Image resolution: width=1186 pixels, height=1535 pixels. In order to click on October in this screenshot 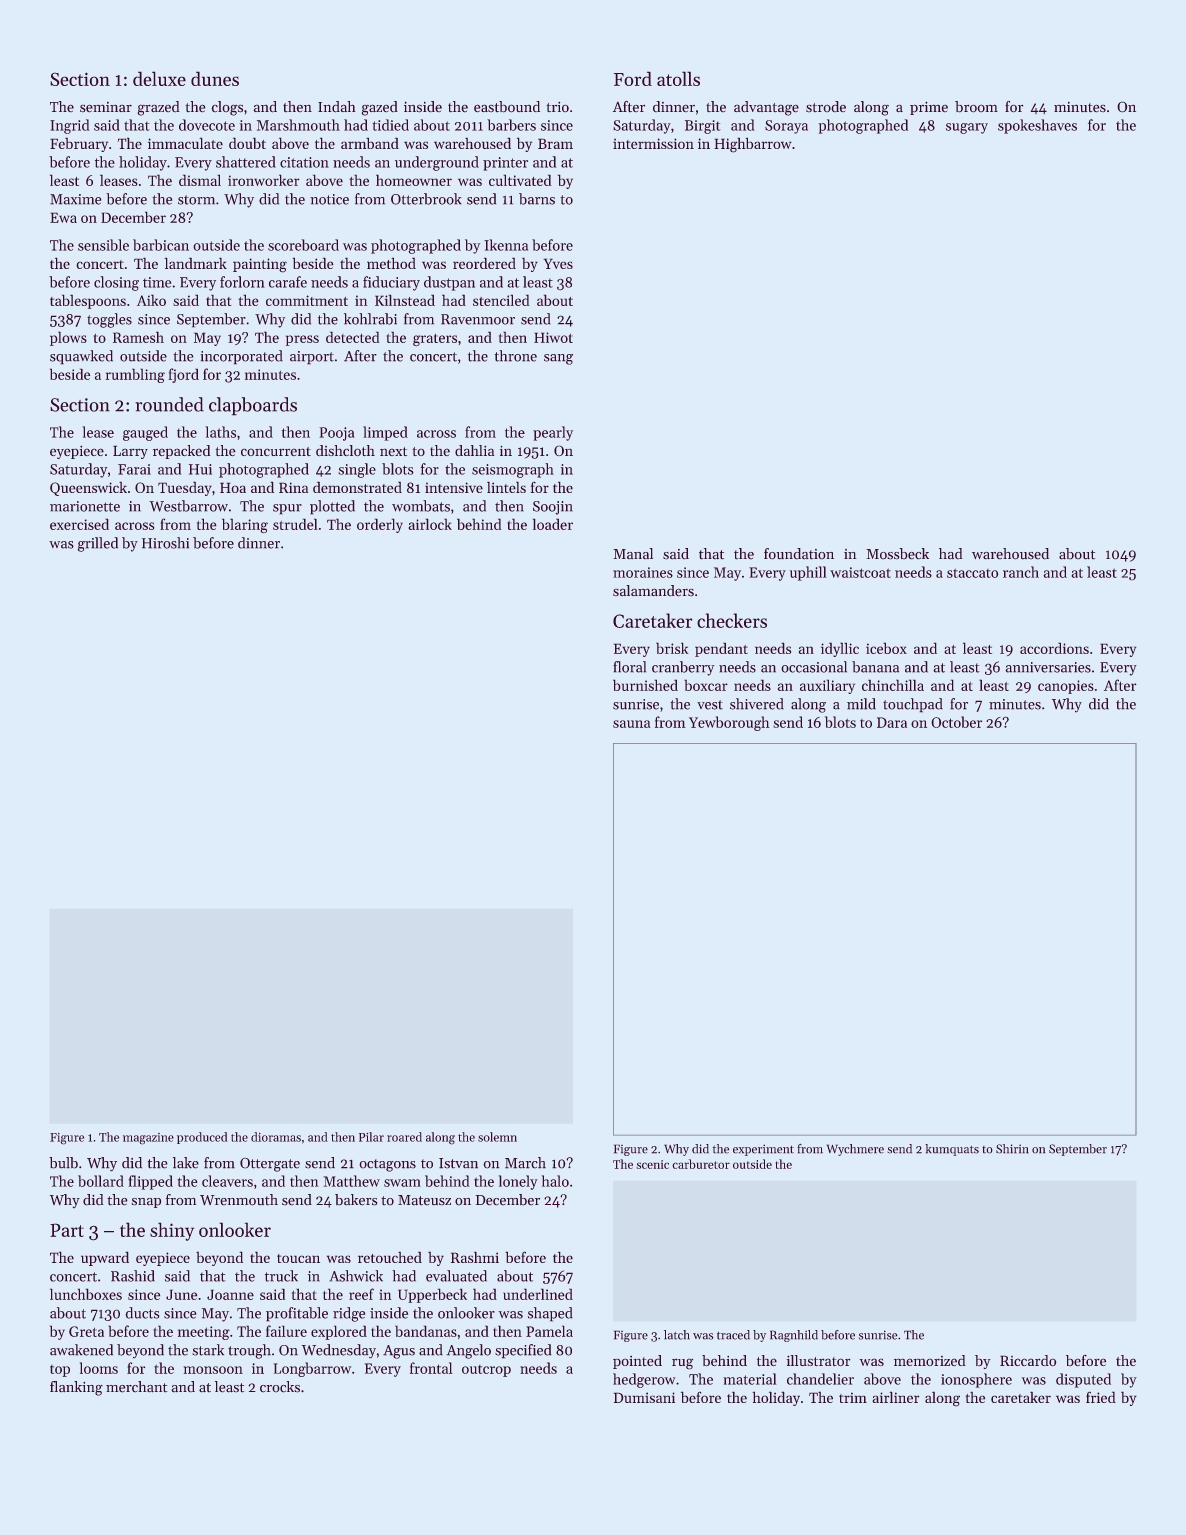, I will do `click(956, 722)`.
